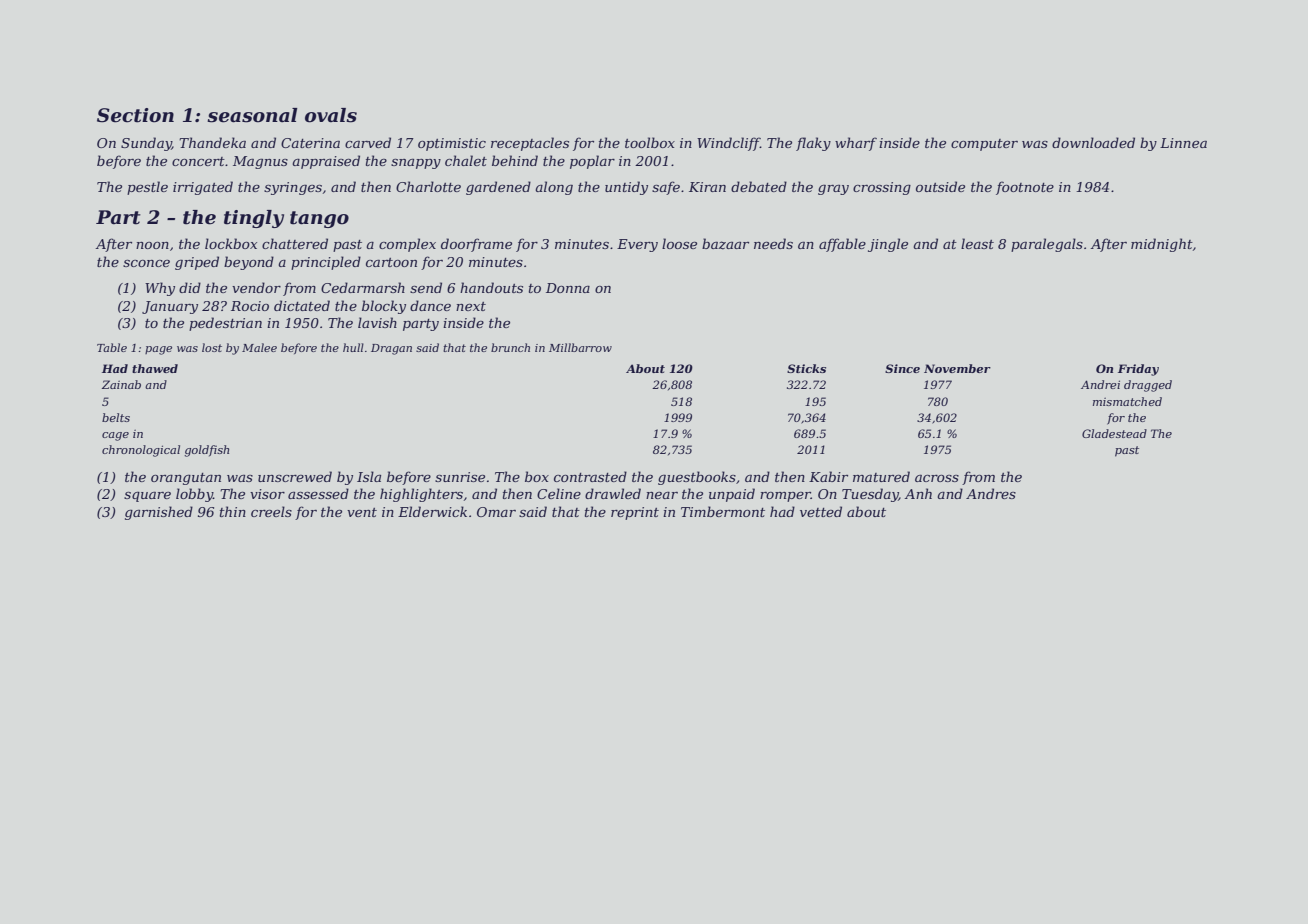  What do you see at coordinates (626, 188) in the document?
I see `untidy` at bounding box center [626, 188].
